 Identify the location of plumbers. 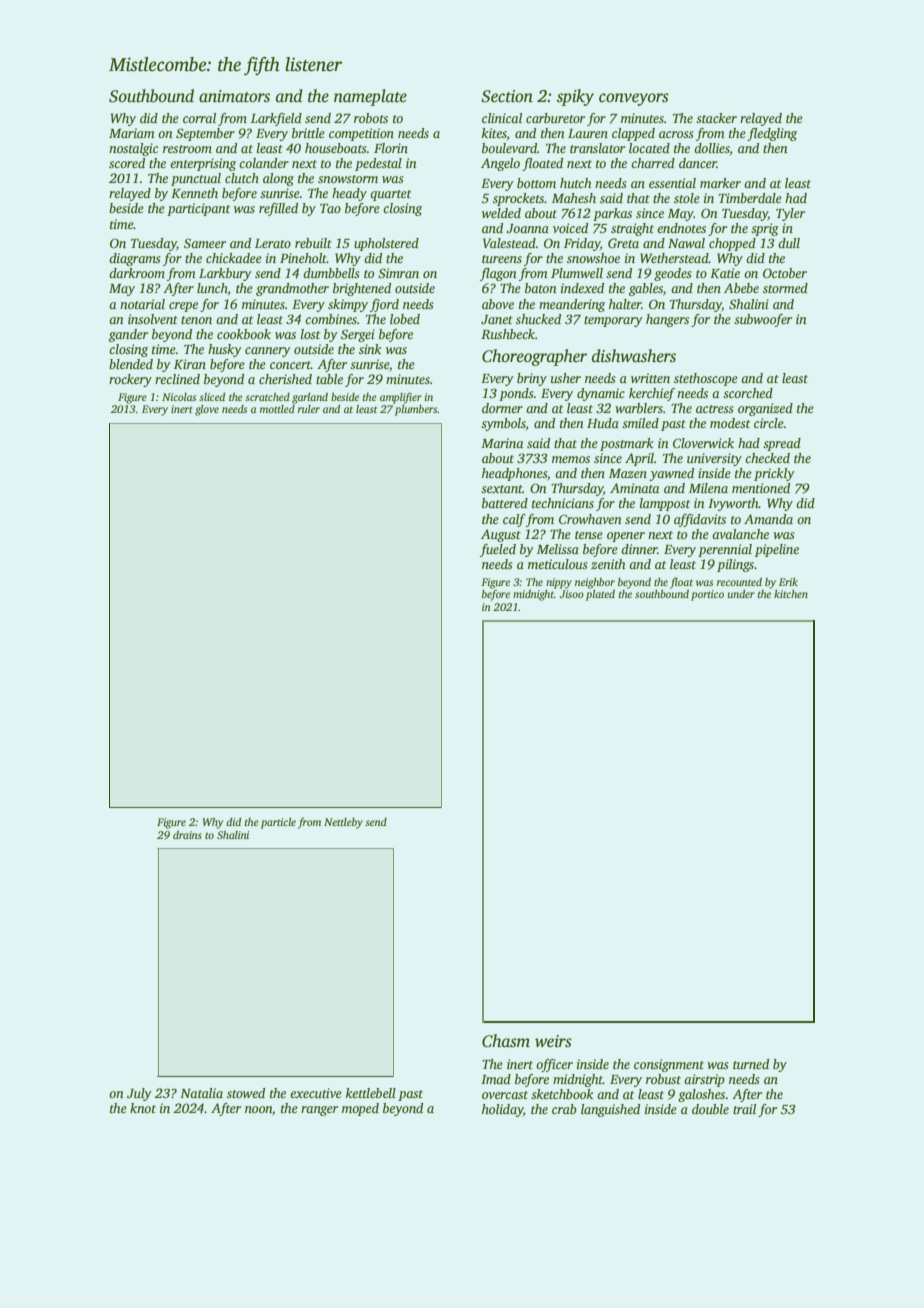
(416, 410).
